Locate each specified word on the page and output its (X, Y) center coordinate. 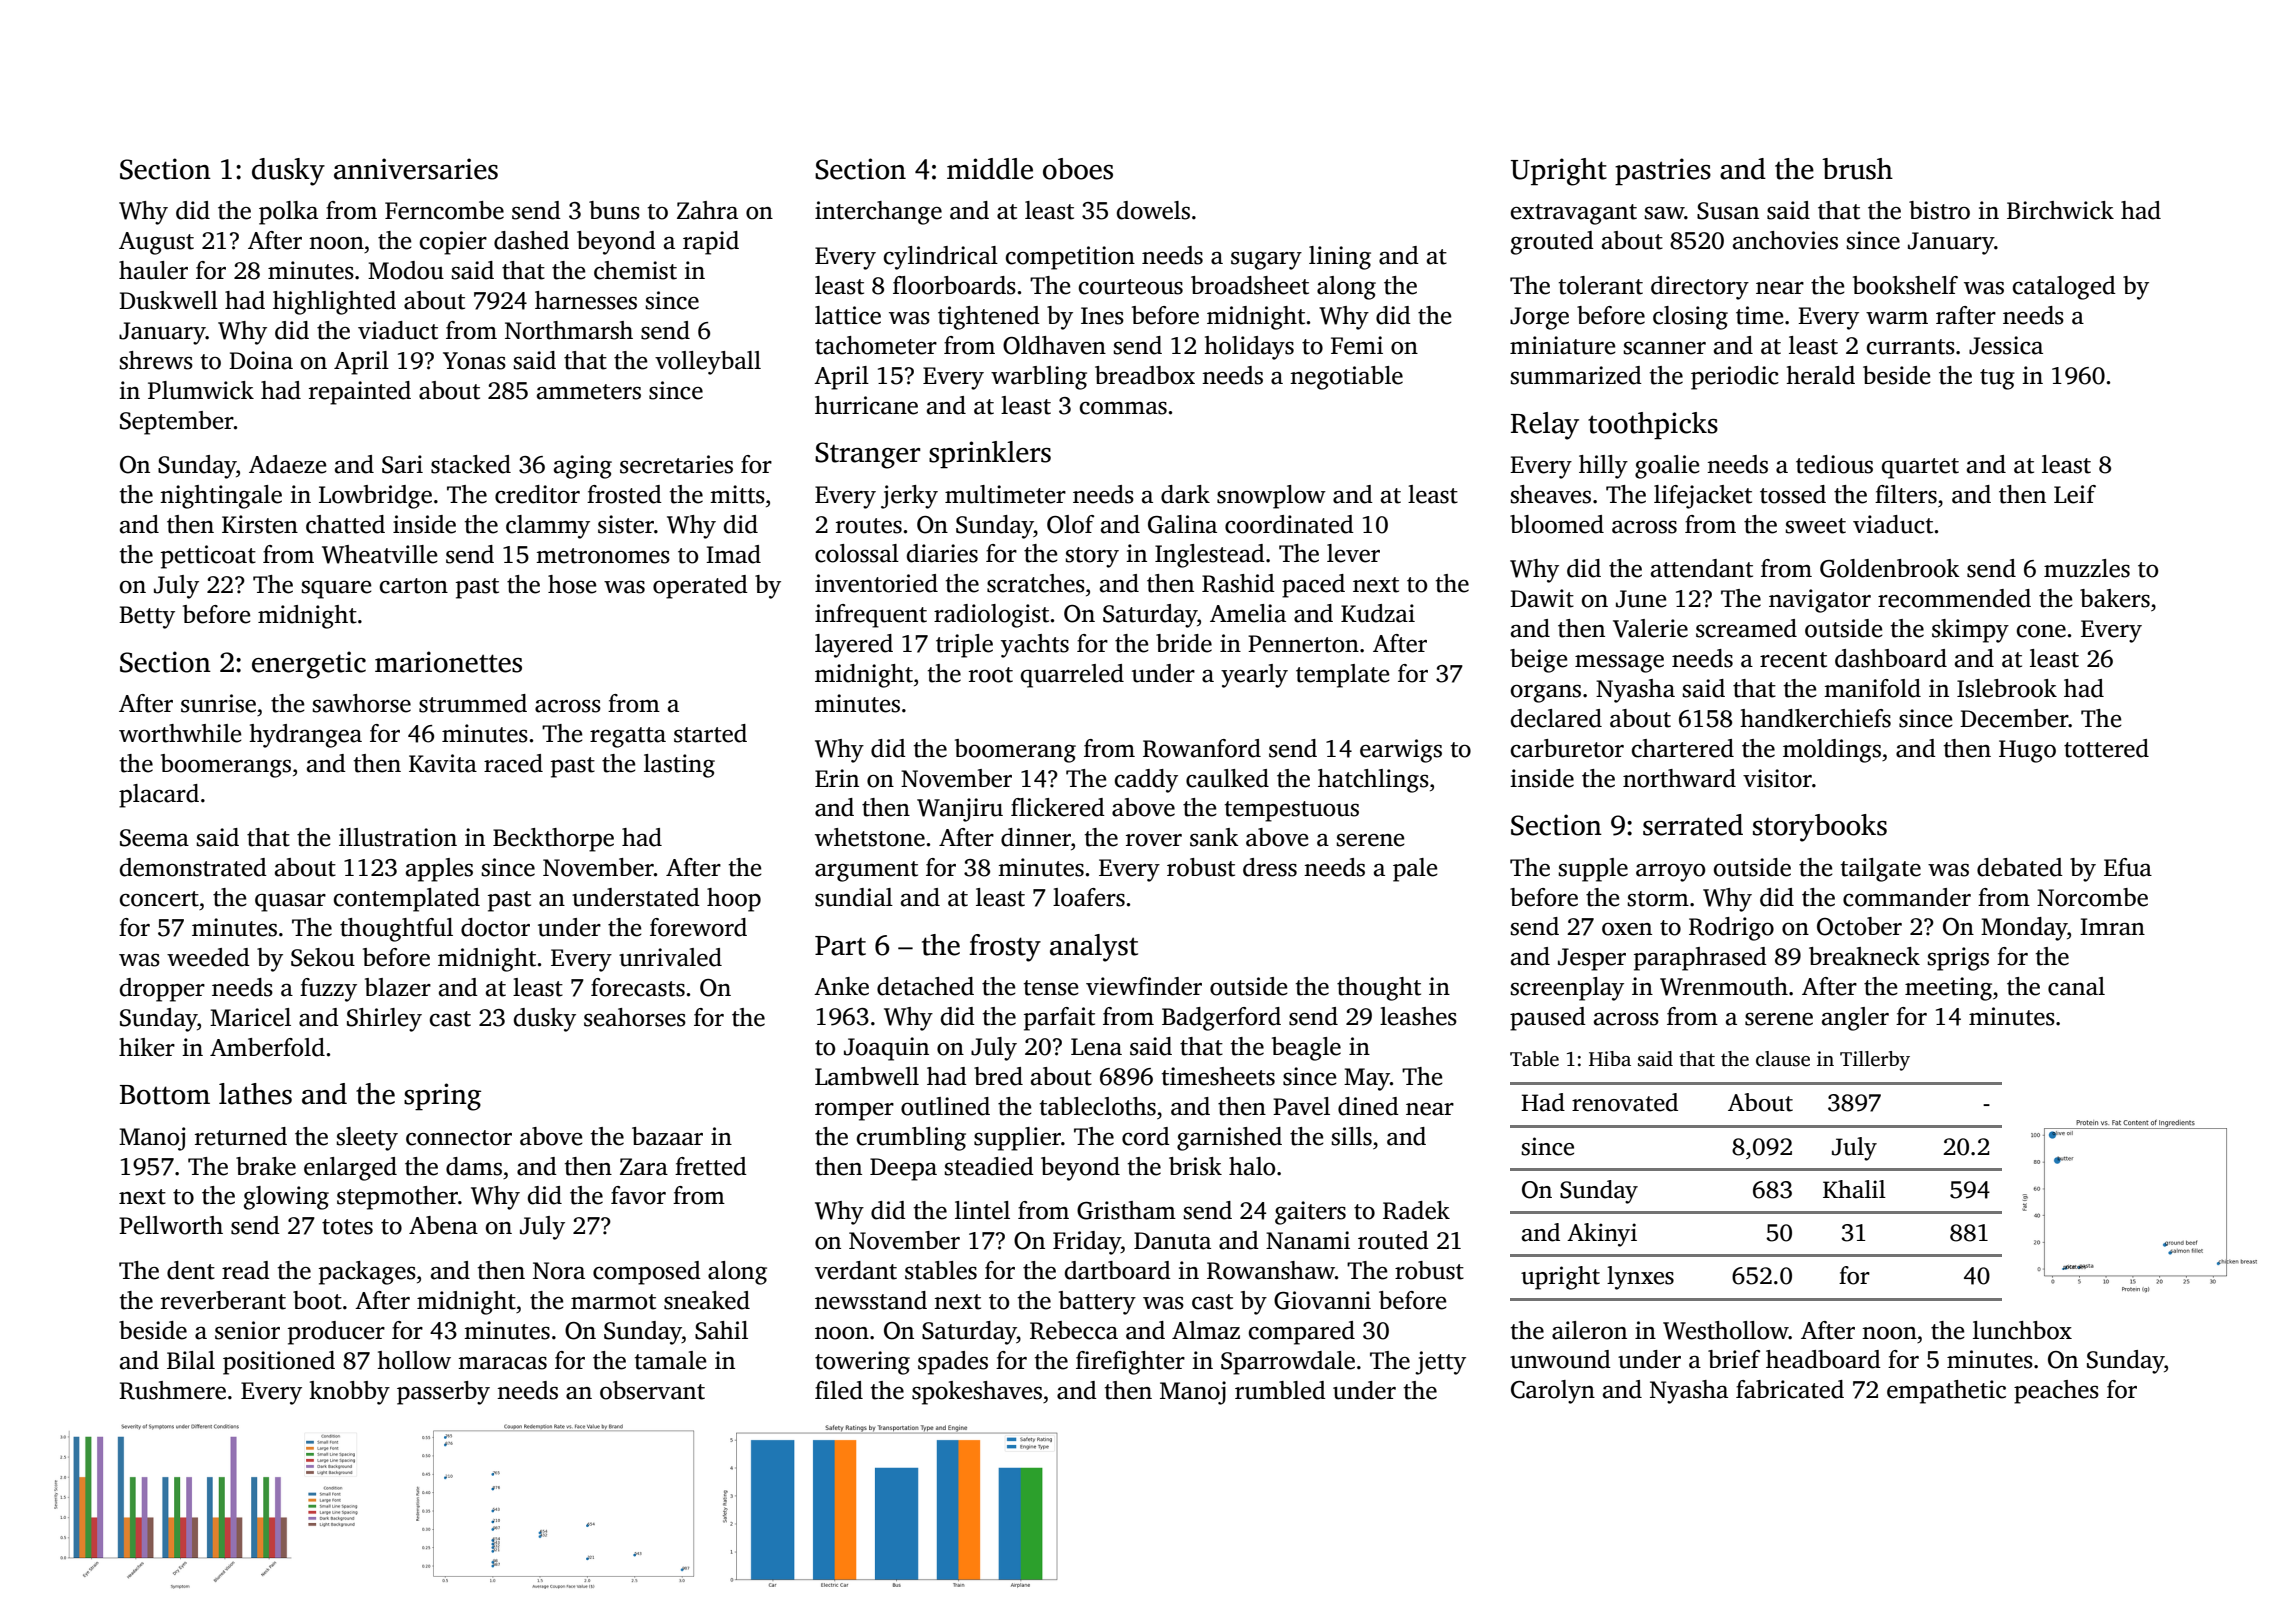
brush (1857, 169)
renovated (1625, 1102)
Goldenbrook (1890, 568)
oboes (1078, 169)
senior (247, 1330)
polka (288, 213)
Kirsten (260, 524)
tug (1997, 379)
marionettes (448, 662)
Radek (1416, 1210)
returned (241, 1136)
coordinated (1289, 524)
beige (1538, 661)
